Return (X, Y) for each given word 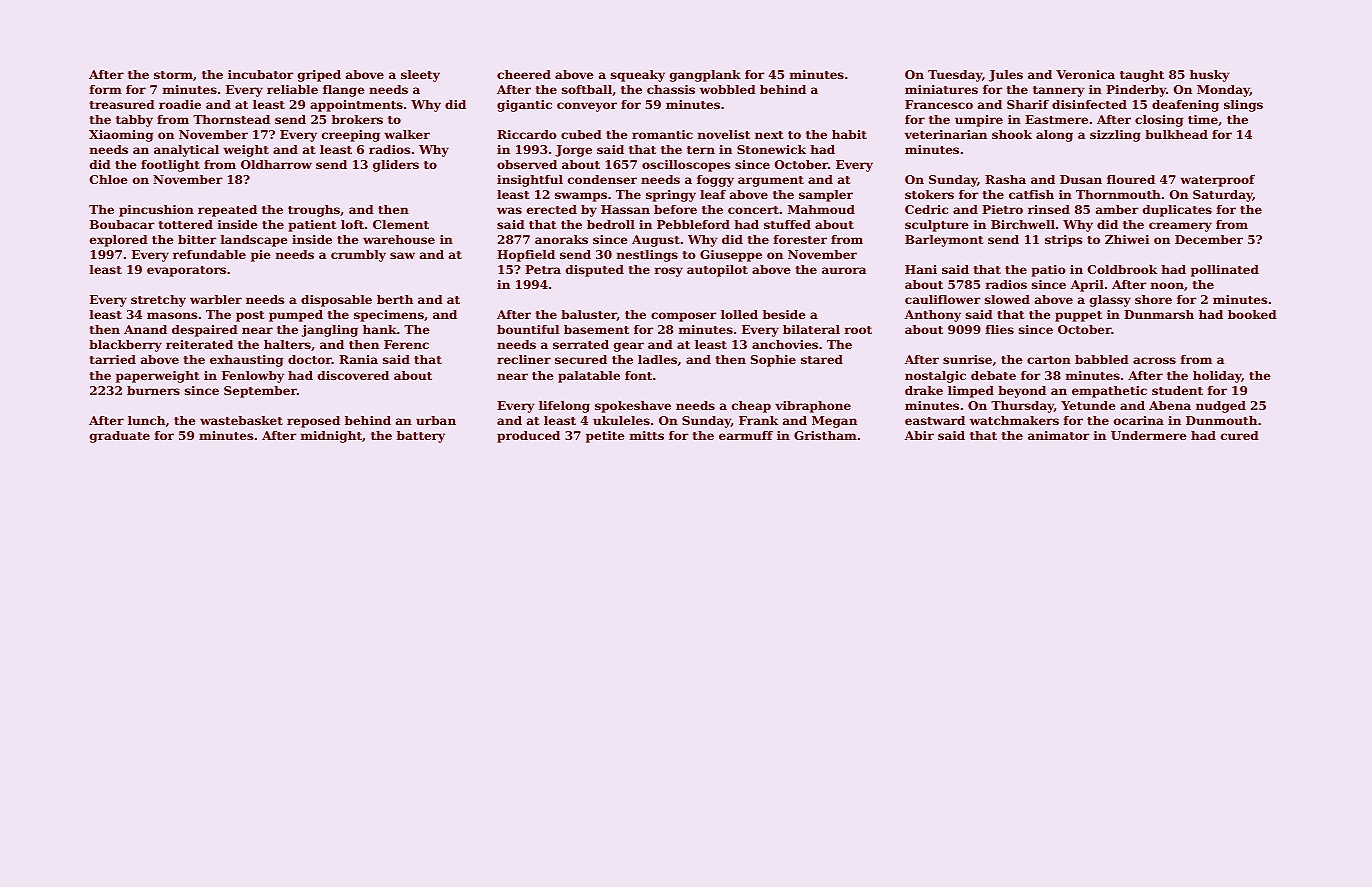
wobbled (728, 89)
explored (119, 241)
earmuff (746, 435)
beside (784, 314)
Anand (145, 329)
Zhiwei (1127, 239)
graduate (120, 437)
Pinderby (1136, 91)
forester (800, 239)
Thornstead (231, 119)
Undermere (1149, 435)
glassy (1110, 301)
